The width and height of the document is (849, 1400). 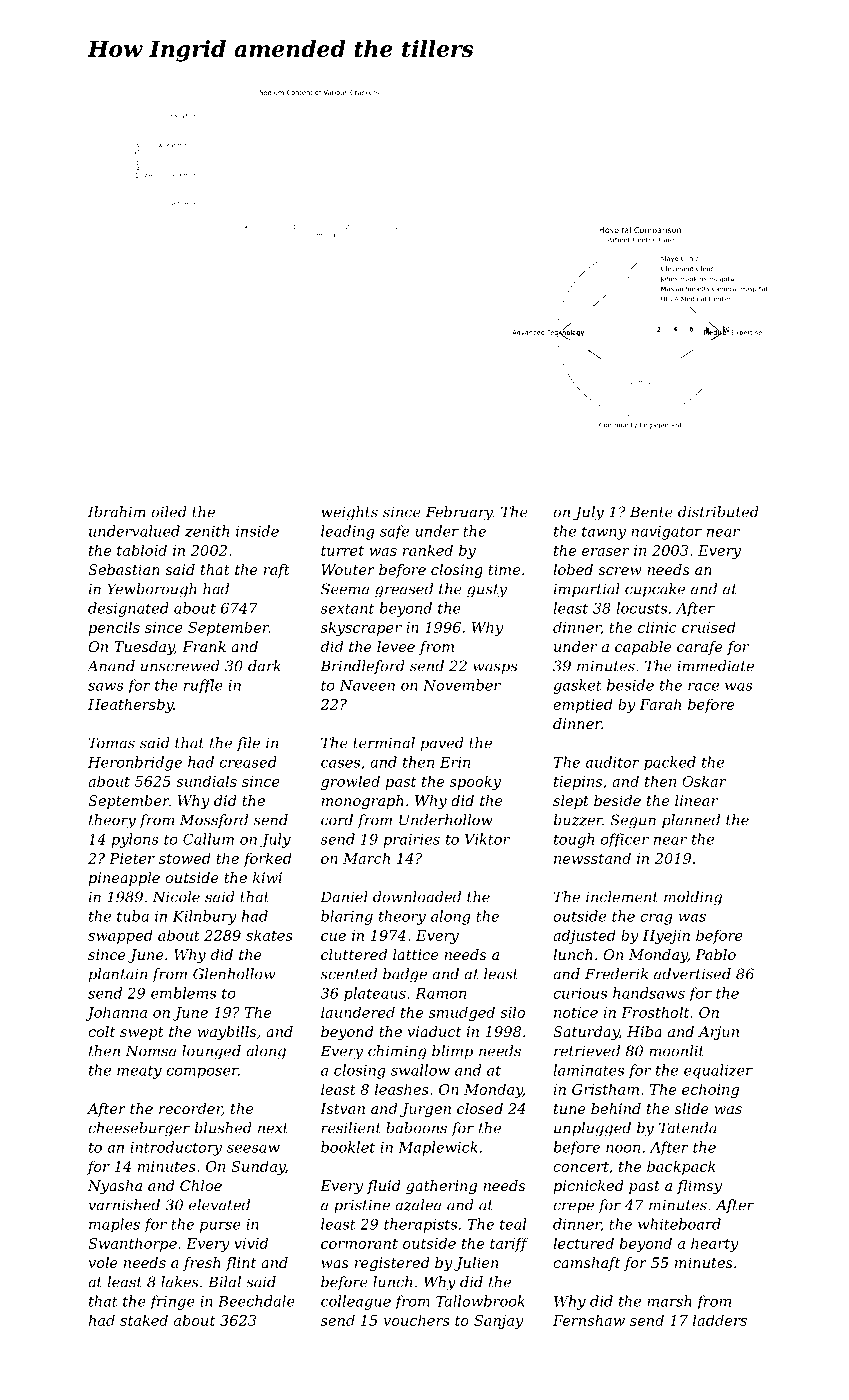 I want to click on closed, so click(x=480, y=1108).
